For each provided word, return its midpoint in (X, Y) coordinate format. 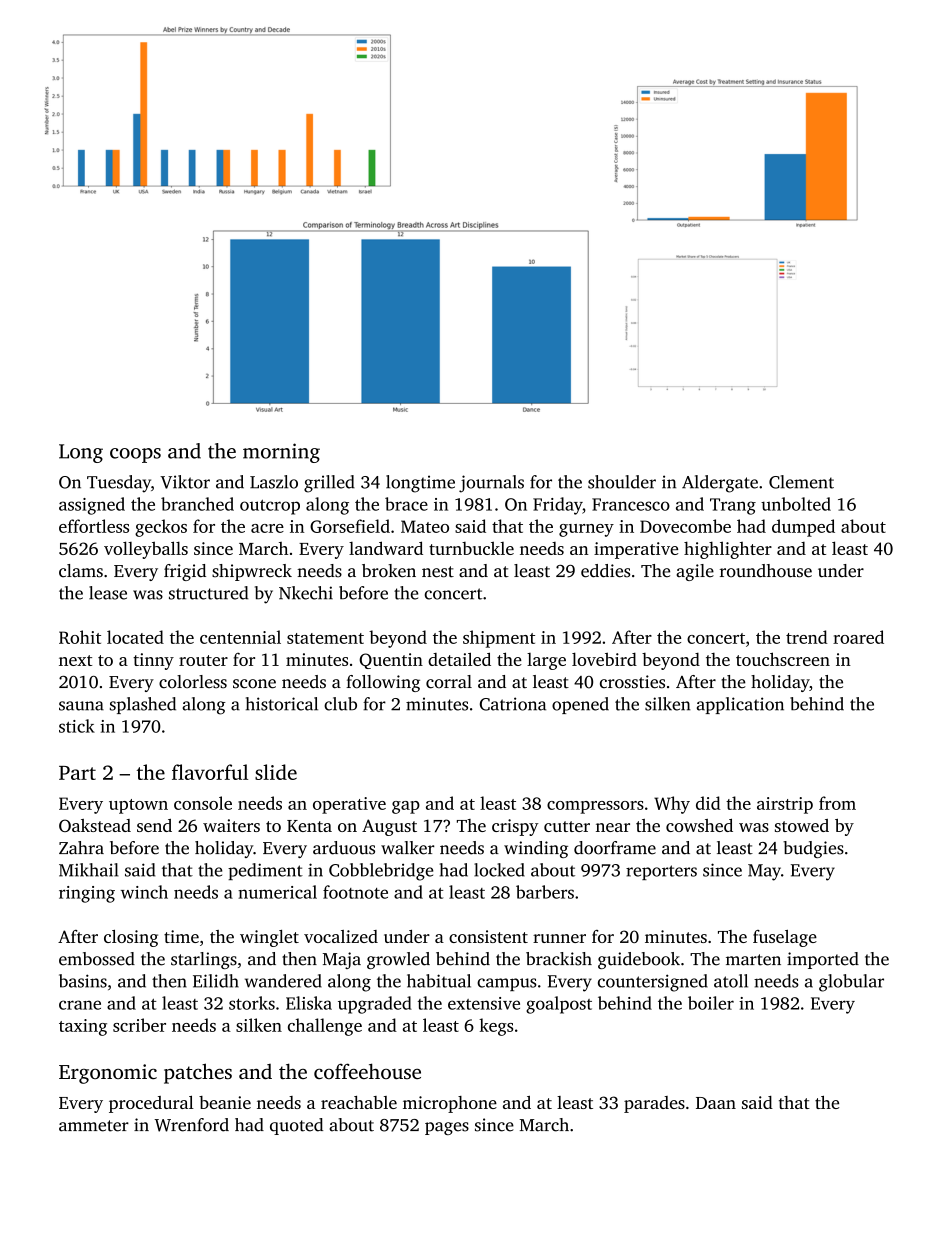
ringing (87, 894)
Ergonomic (108, 1074)
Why (672, 805)
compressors (595, 807)
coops (135, 455)
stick (77, 726)
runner (559, 938)
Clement (801, 482)
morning (281, 453)
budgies (813, 849)
